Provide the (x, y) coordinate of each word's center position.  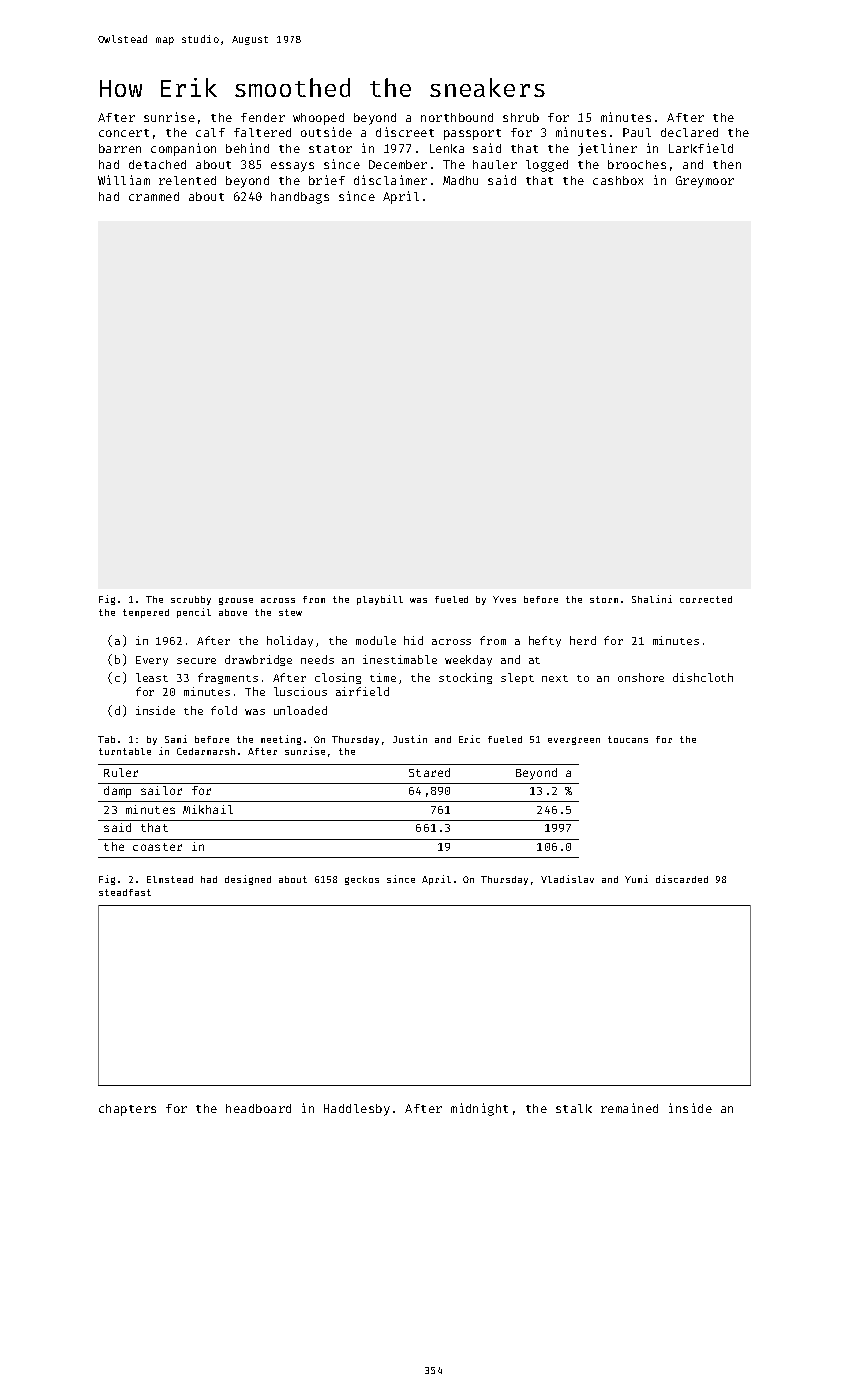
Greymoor (705, 182)
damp (117, 792)
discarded (682, 879)
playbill (380, 600)
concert (124, 133)
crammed (154, 196)
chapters (127, 1110)
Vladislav (567, 879)
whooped (318, 119)
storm (604, 599)
